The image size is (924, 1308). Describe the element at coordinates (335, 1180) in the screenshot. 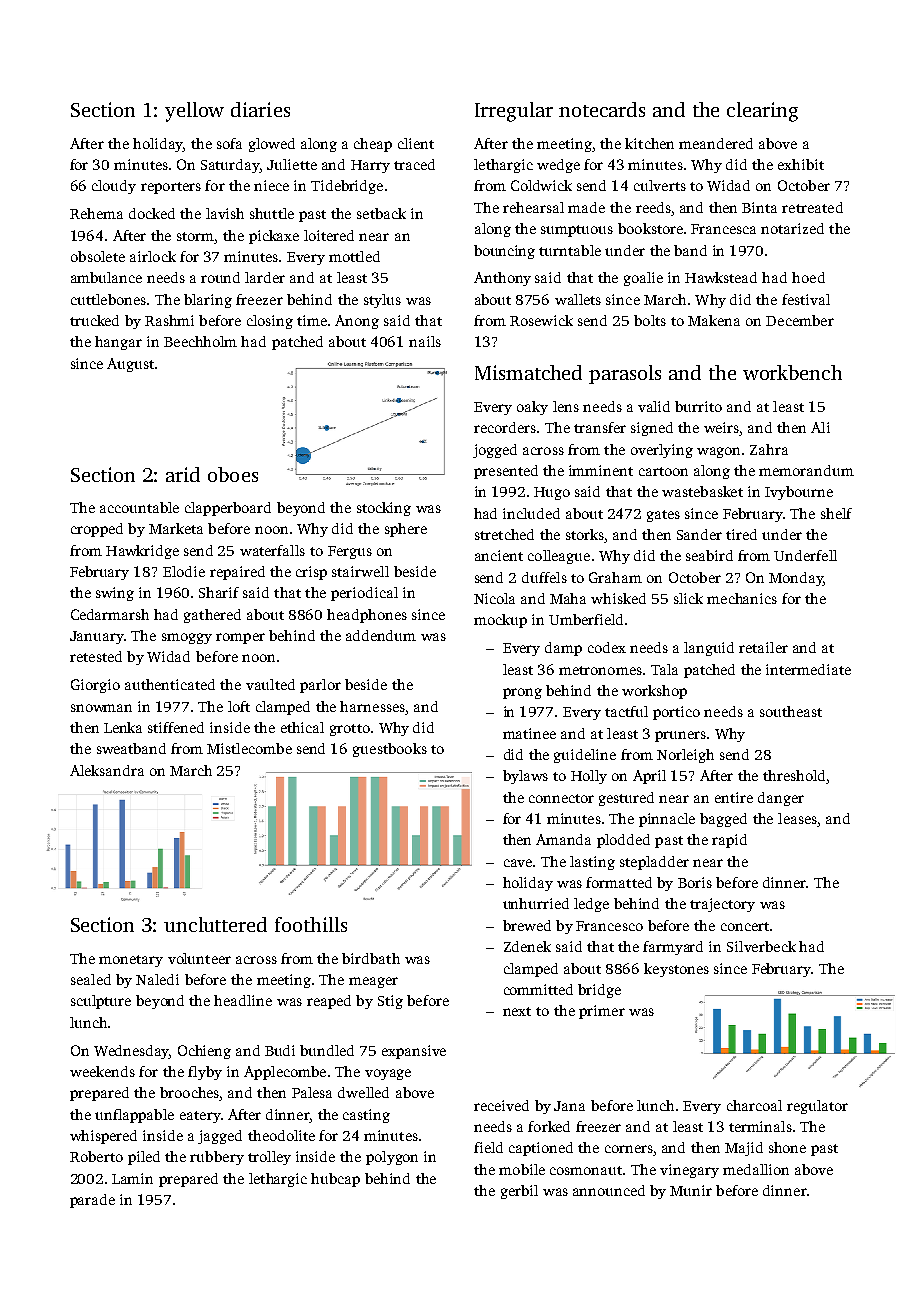

I see `hubcap` at that location.
